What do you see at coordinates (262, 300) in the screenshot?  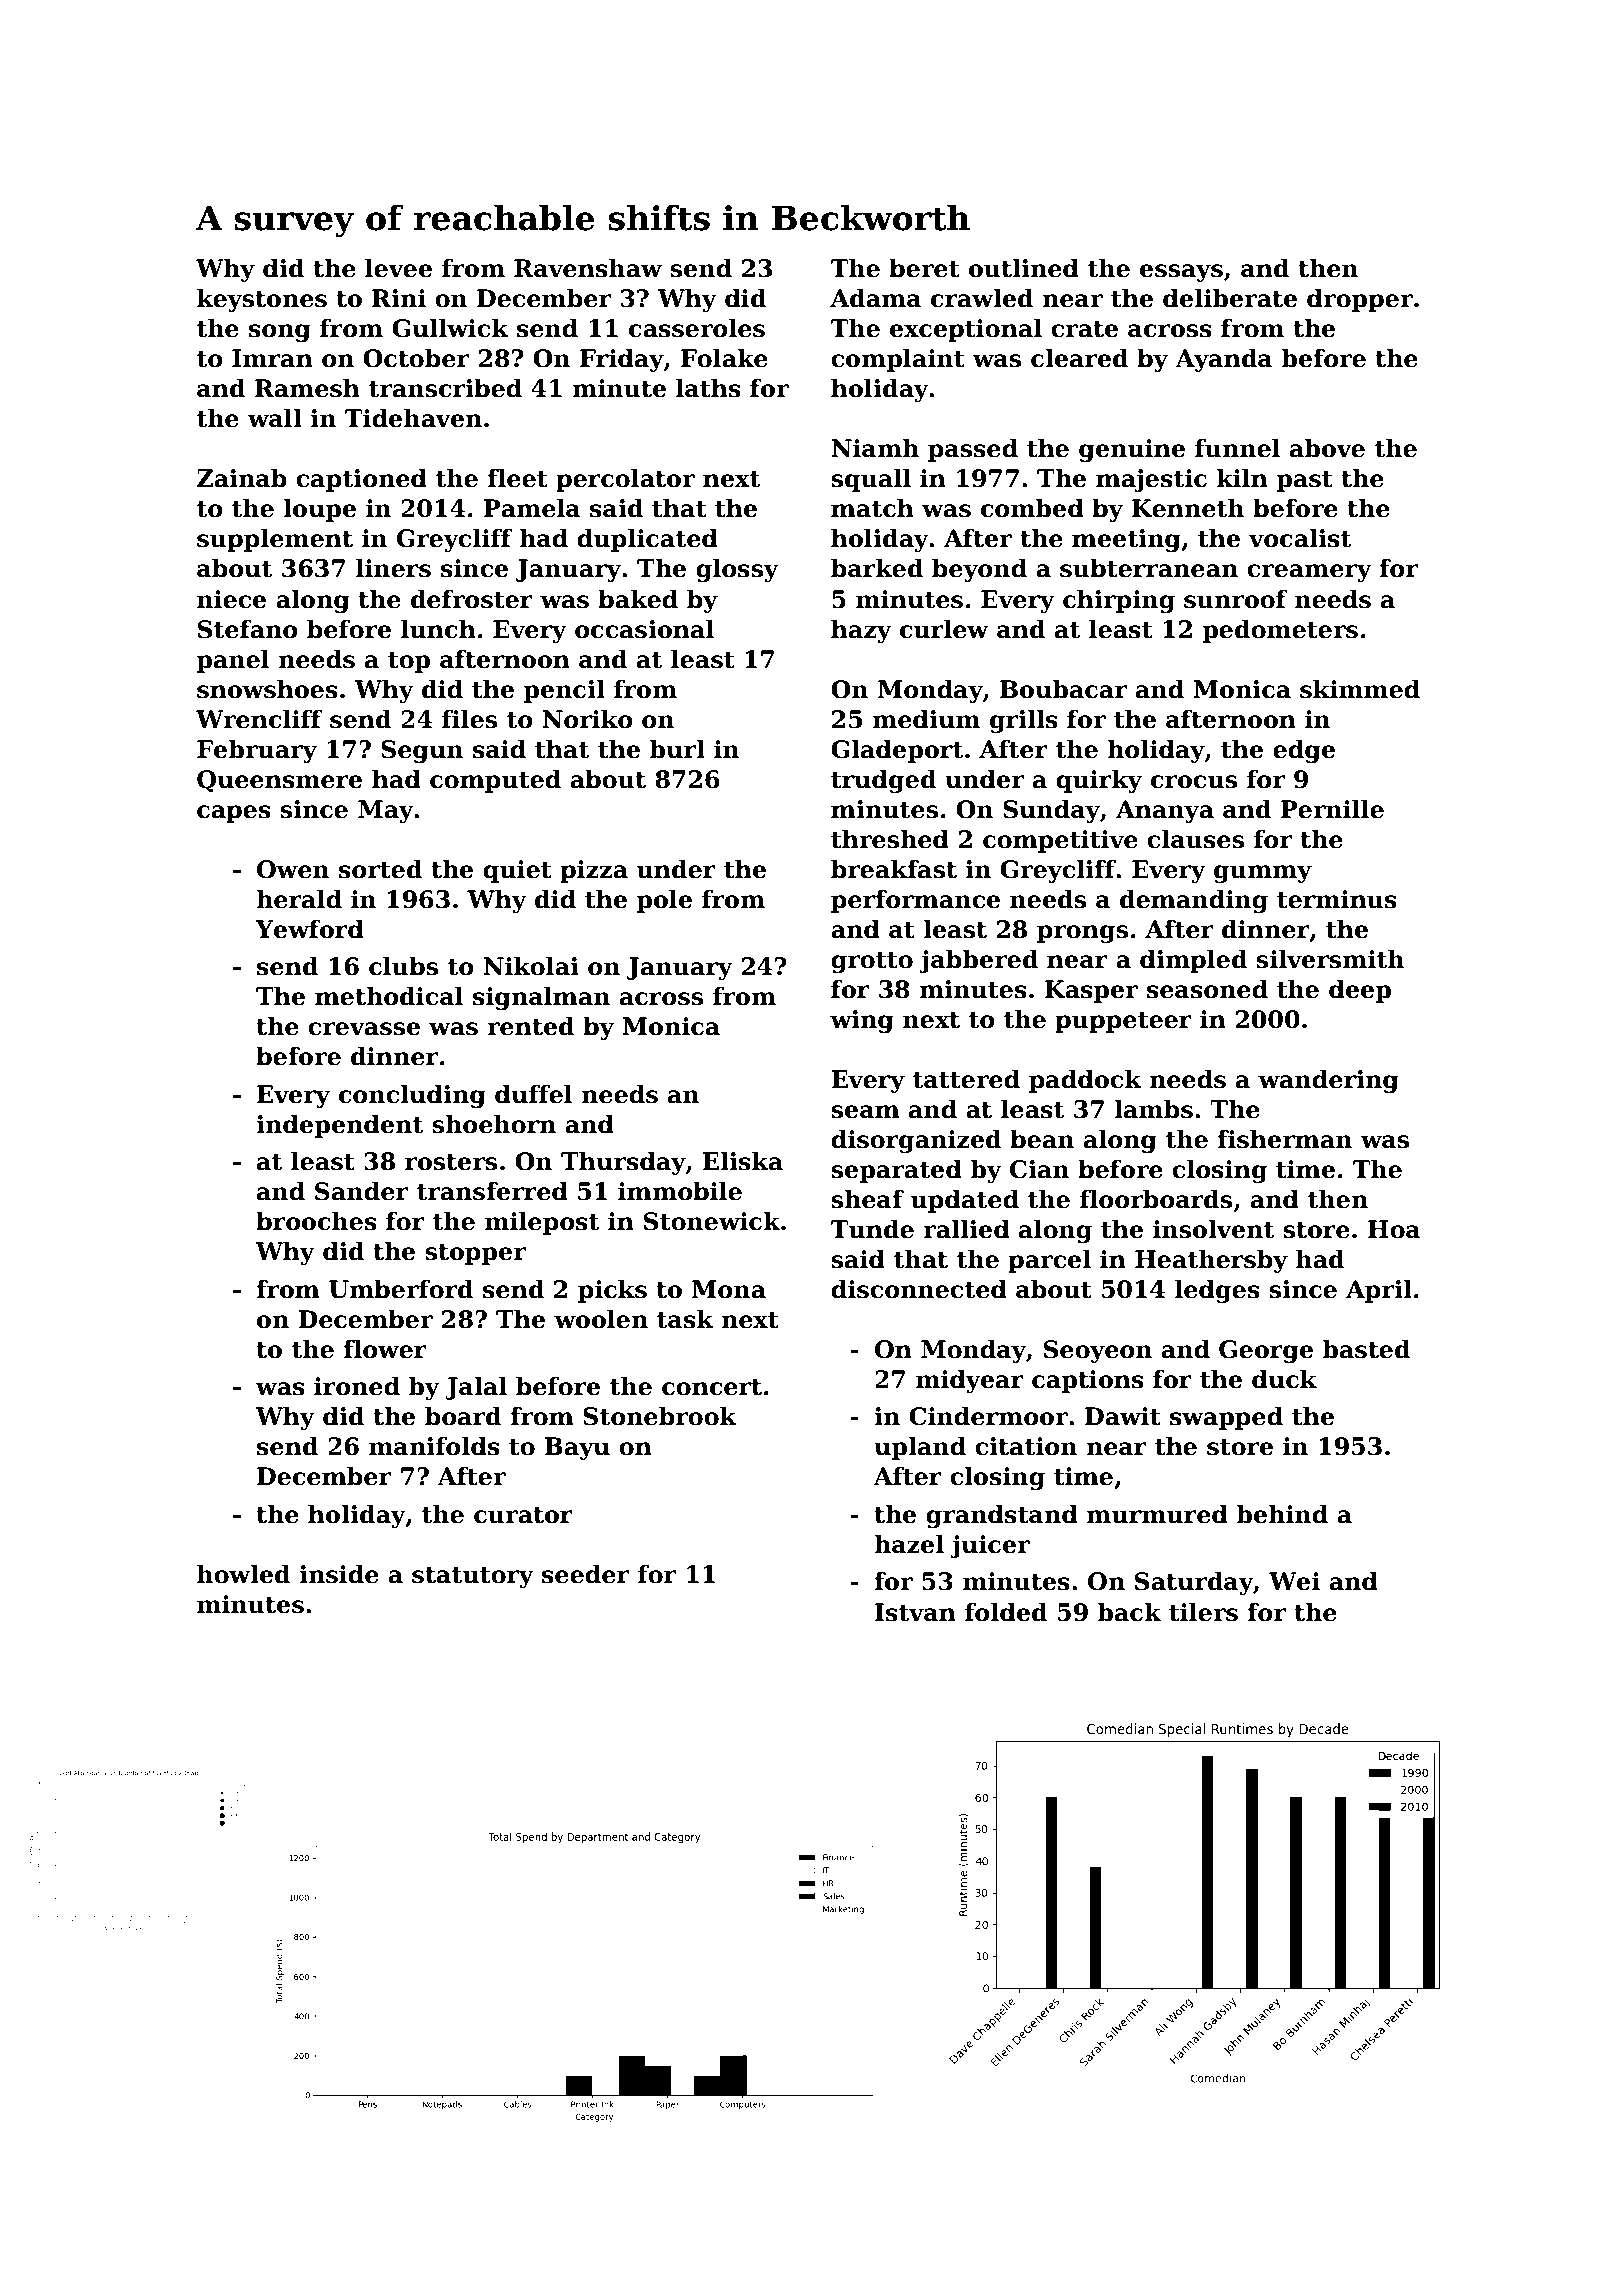 I see `keystones` at bounding box center [262, 300].
